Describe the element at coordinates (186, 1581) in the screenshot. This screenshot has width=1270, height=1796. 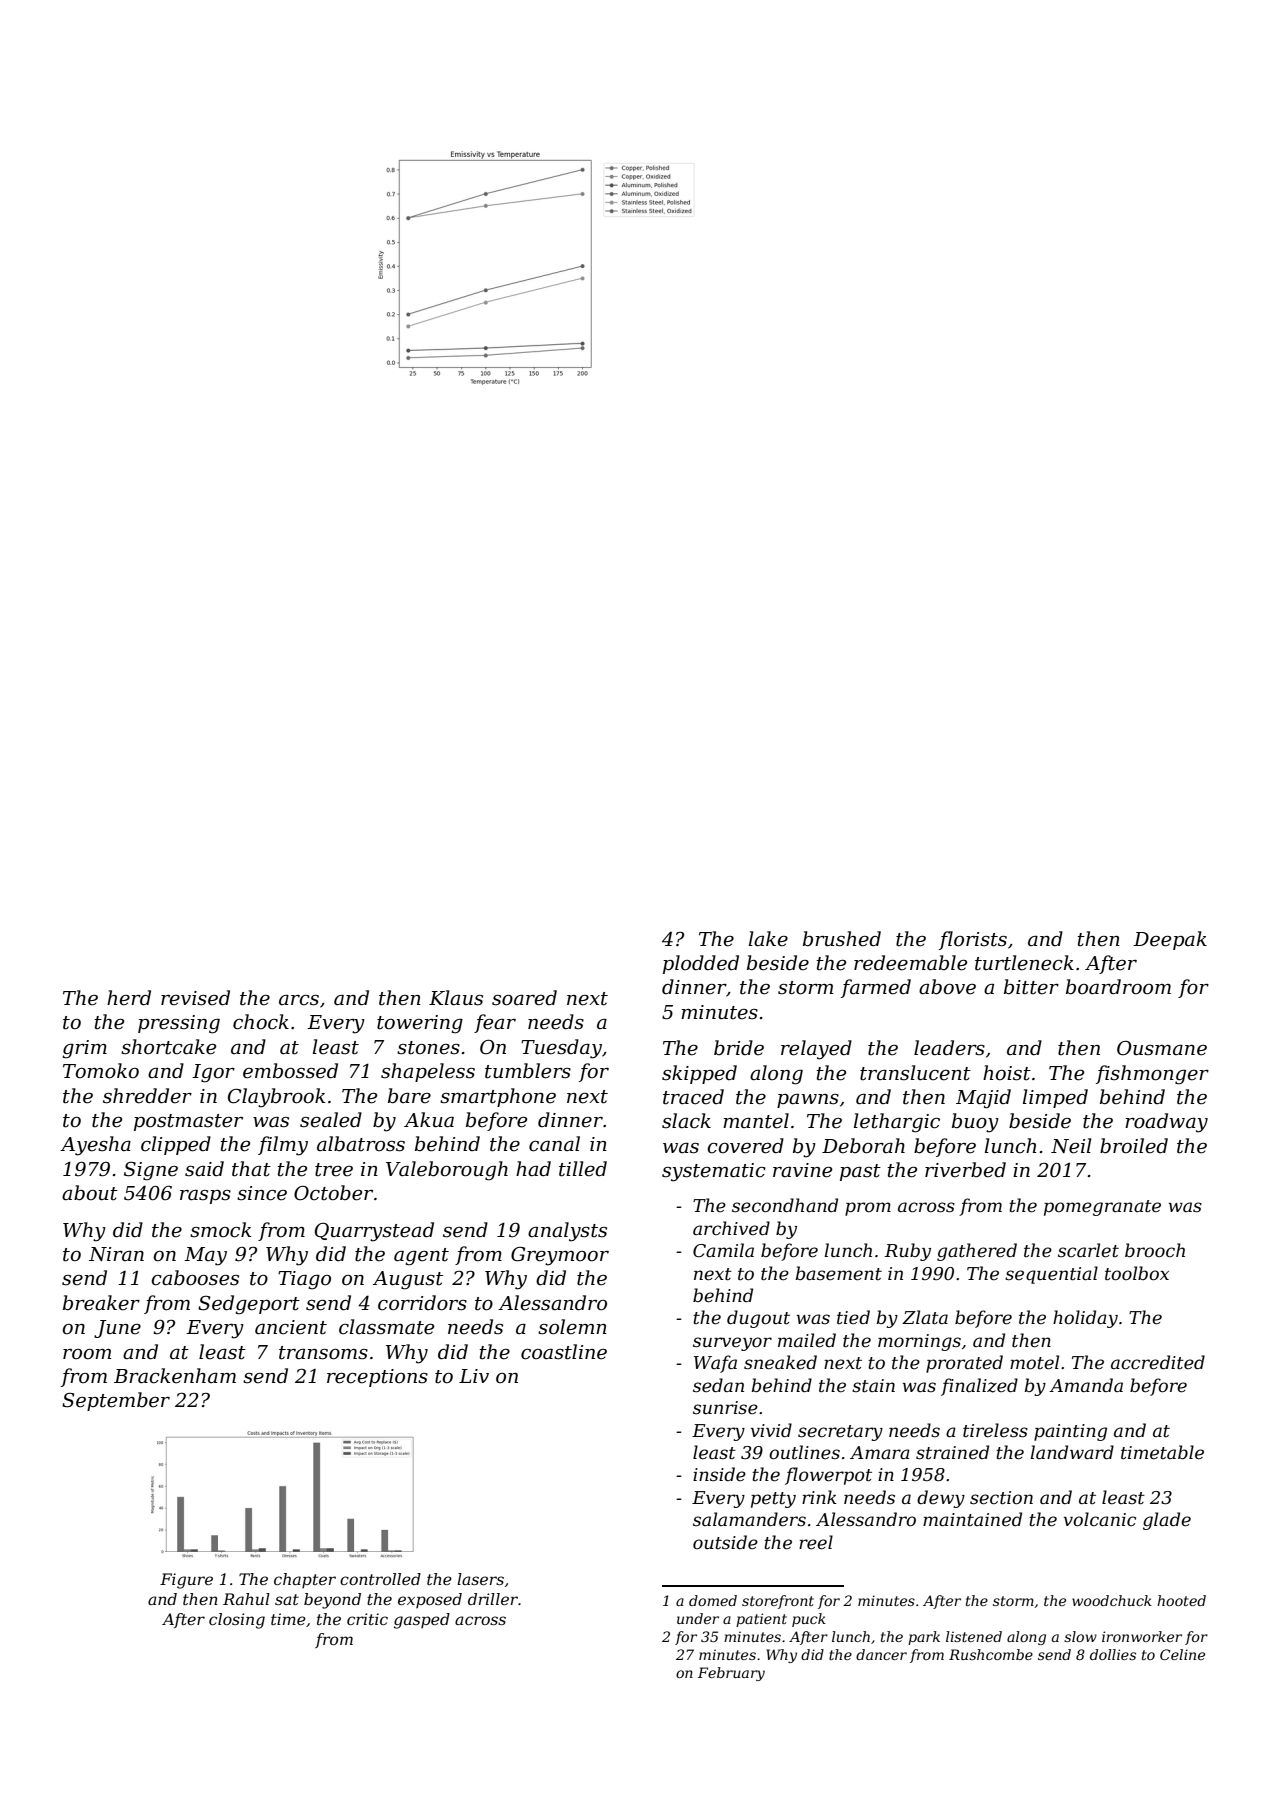
I see `Figure` at that location.
